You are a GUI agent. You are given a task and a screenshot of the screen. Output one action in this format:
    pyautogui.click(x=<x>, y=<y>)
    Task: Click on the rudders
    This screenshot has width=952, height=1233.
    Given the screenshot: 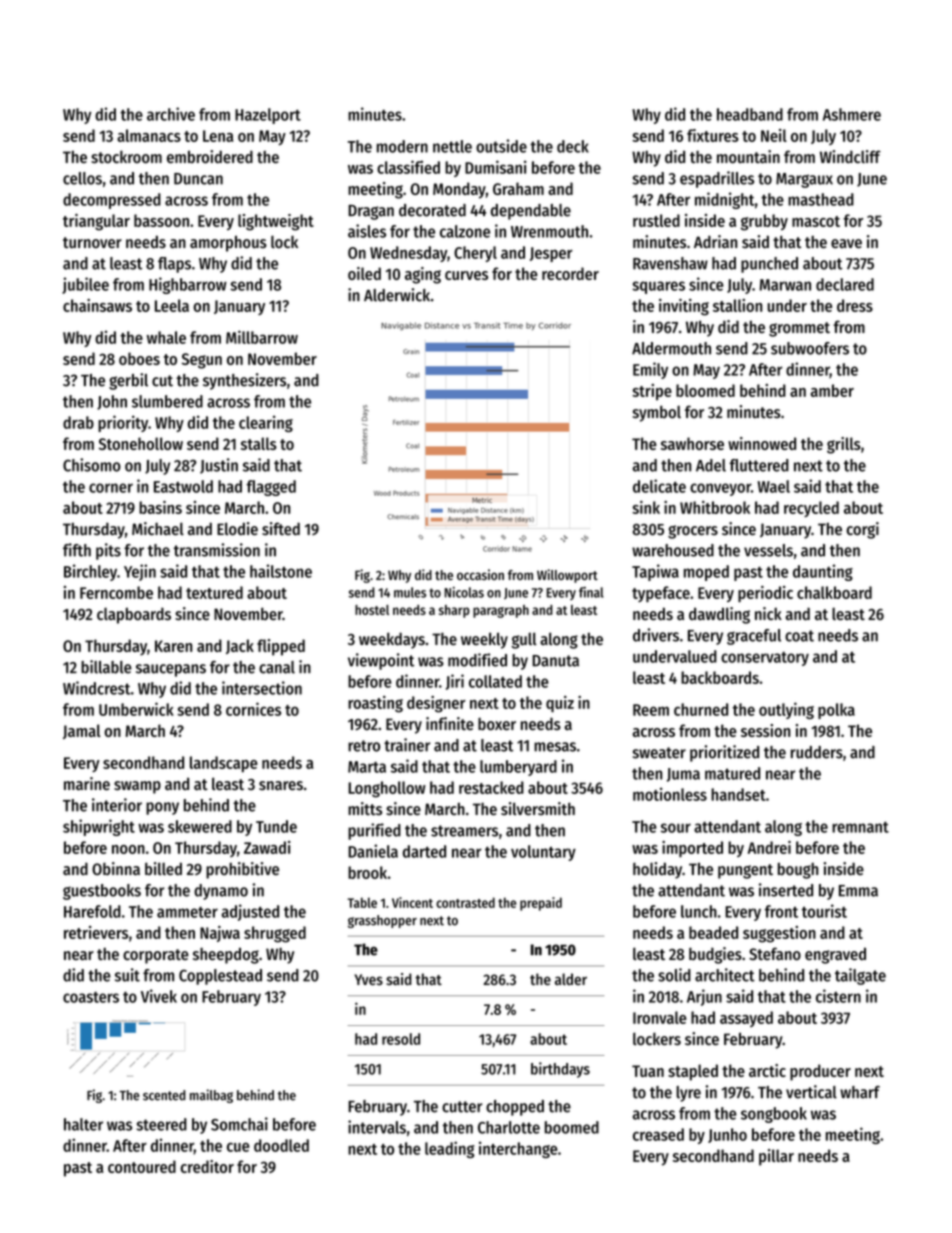 What is the action you would take?
    pyautogui.click(x=817, y=752)
